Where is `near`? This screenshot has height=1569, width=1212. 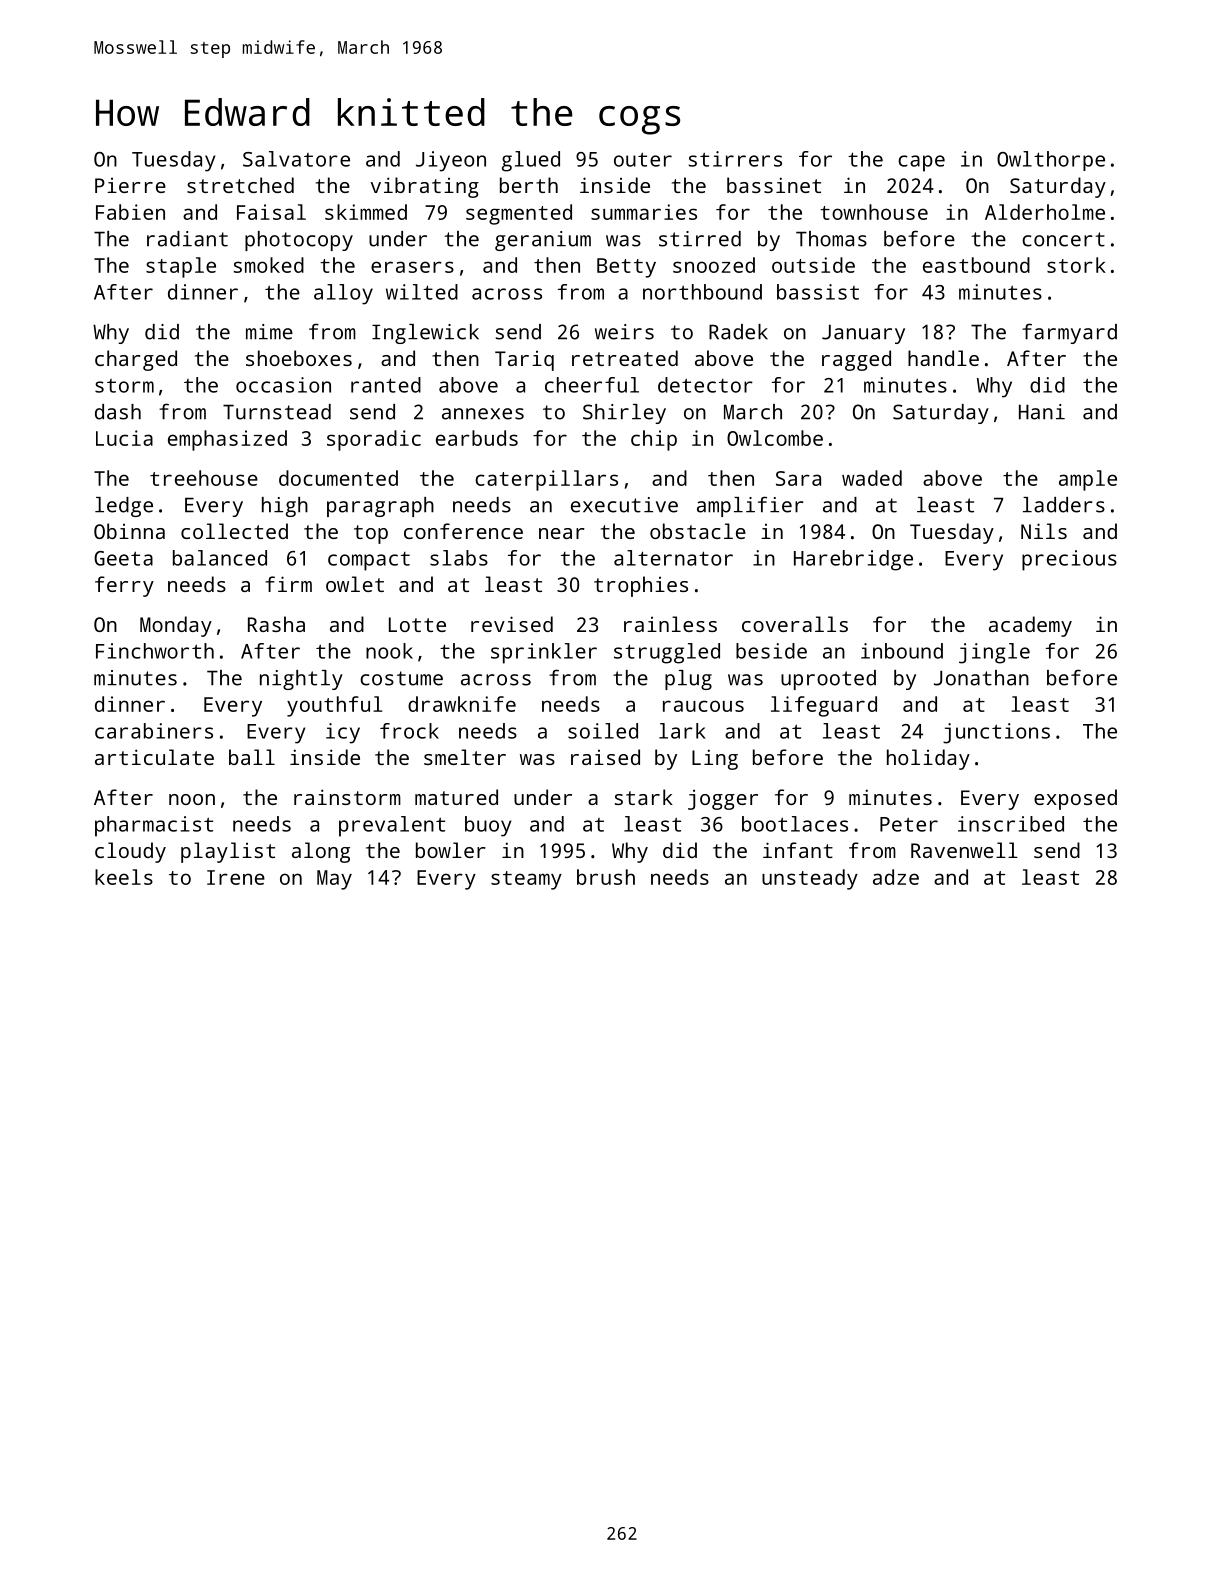
near is located at coordinates (562, 533).
